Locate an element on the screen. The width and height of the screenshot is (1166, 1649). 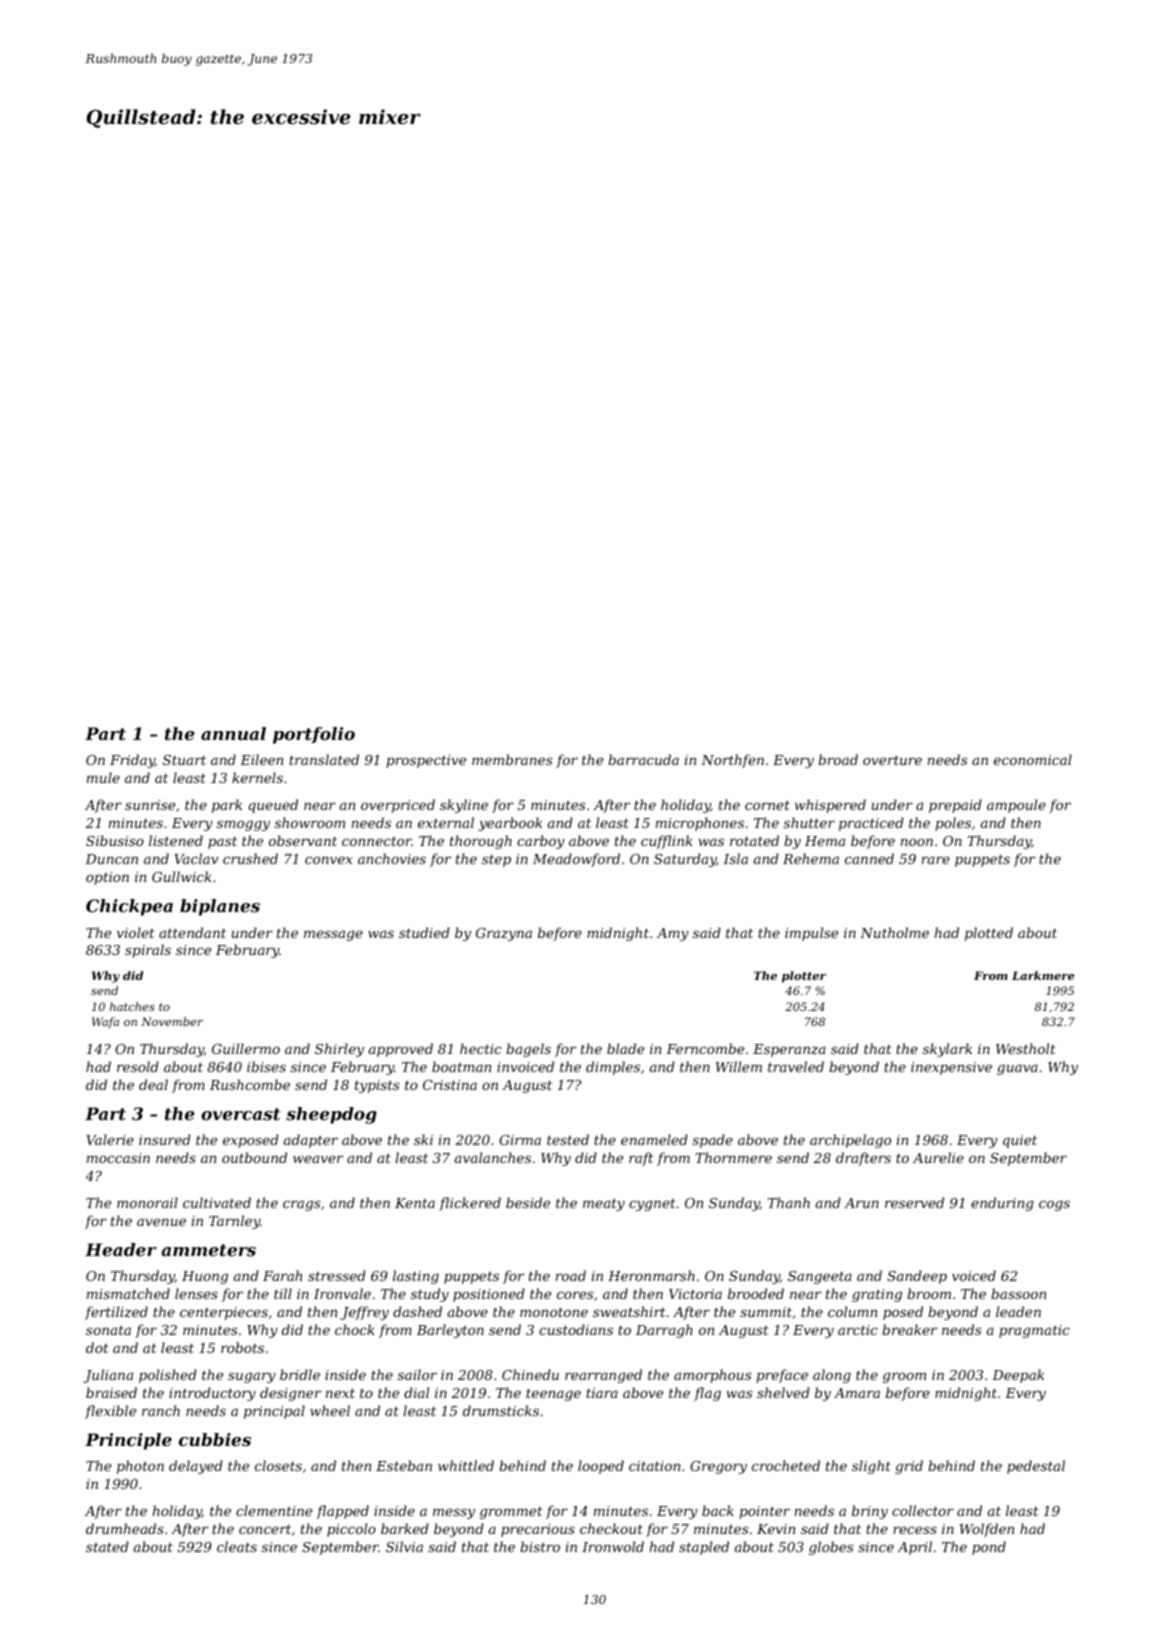
crushed is located at coordinates (250, 858).
